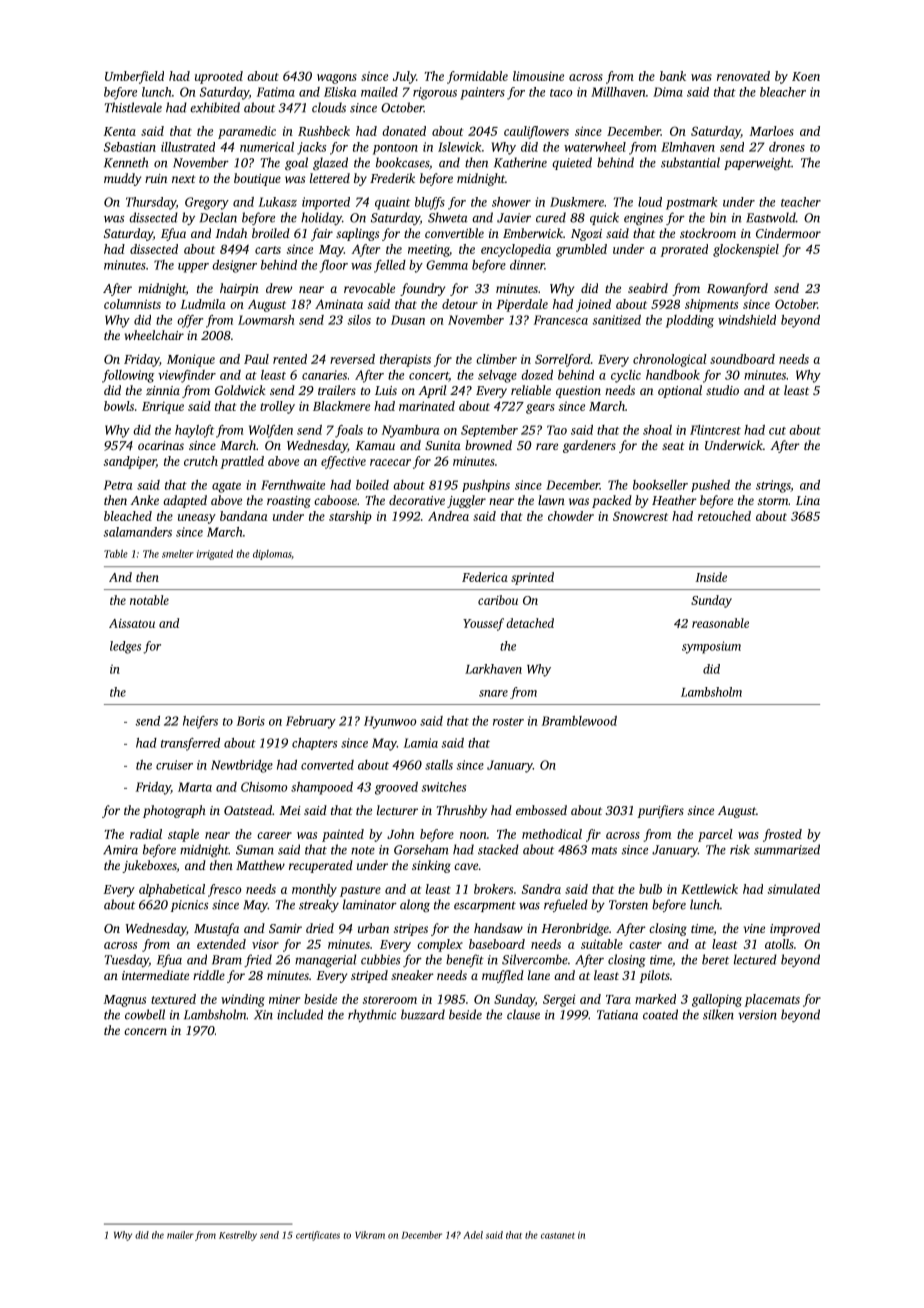 The image size is (924, 1308). What do you see at coordinates (337, 79) in the document?
I see `wagons` at bounding box center [337, 79].
